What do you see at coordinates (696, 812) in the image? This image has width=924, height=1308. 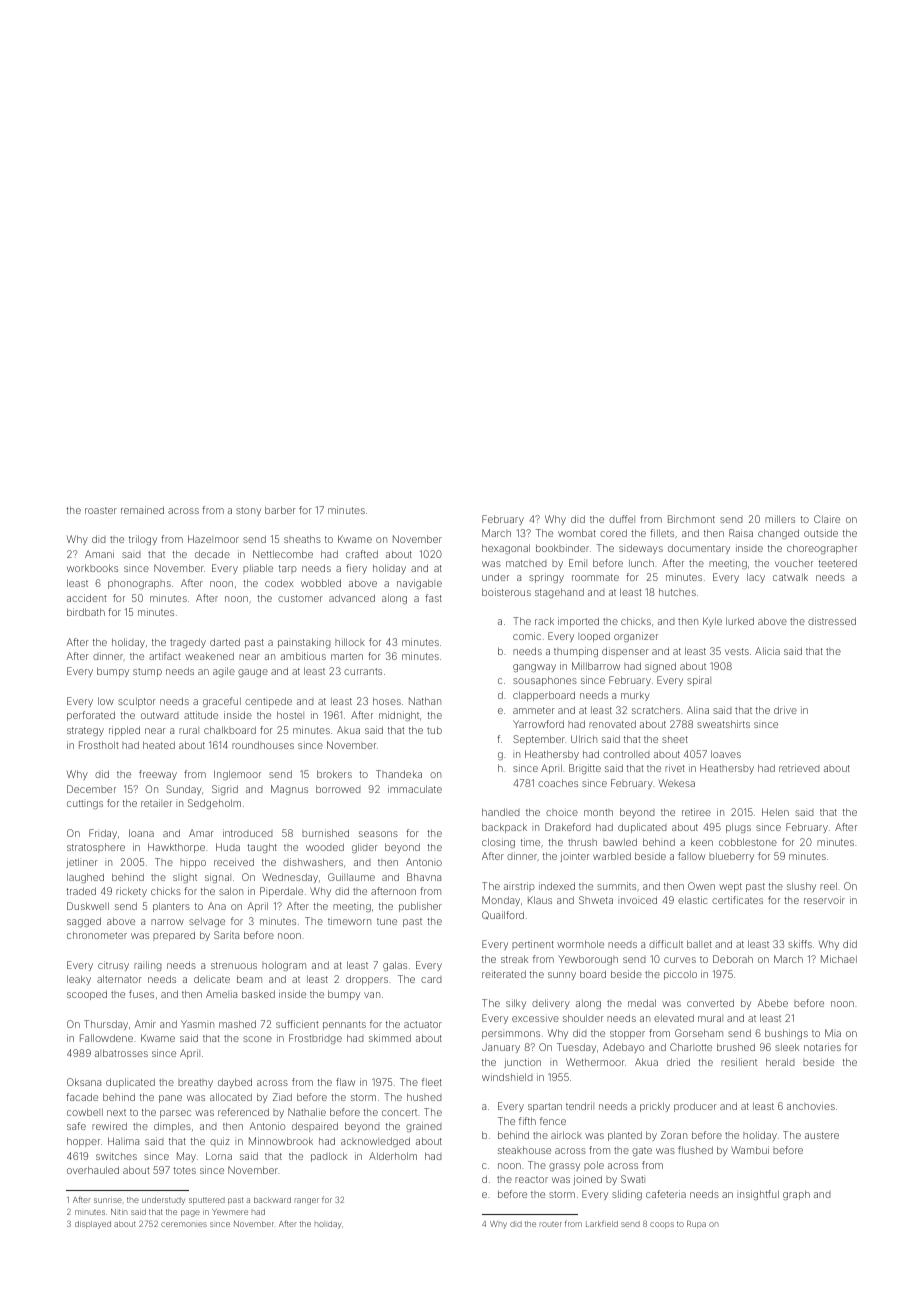 I see `retiree` at bounding box center [696, 812].
